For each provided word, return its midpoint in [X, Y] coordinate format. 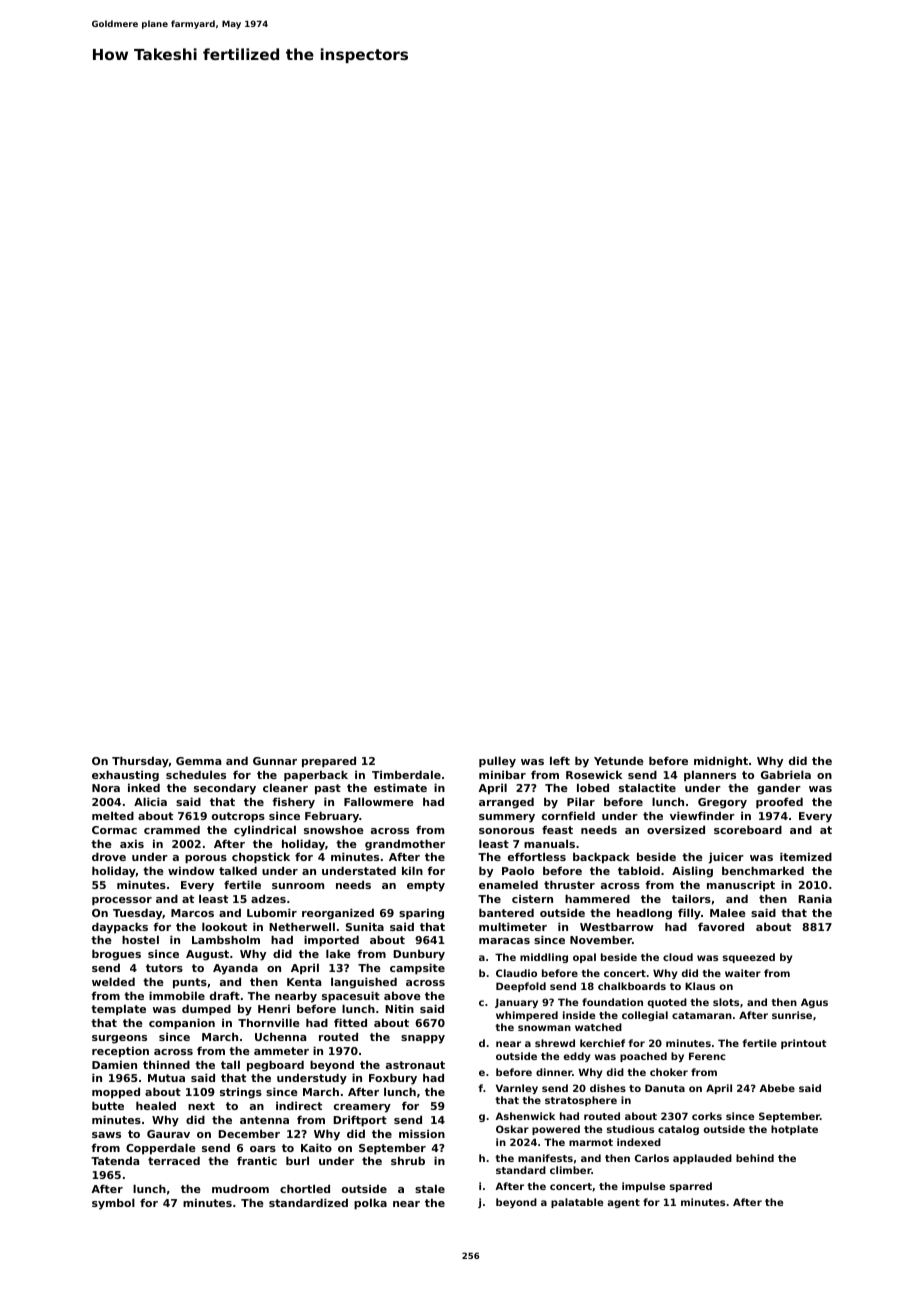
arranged [506, 803]
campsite [417, 969]
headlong [644, 914]
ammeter [281, 1051]
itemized [806, 856]
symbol [113, 1204]
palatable [577, 1203]
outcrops [238, 817]
